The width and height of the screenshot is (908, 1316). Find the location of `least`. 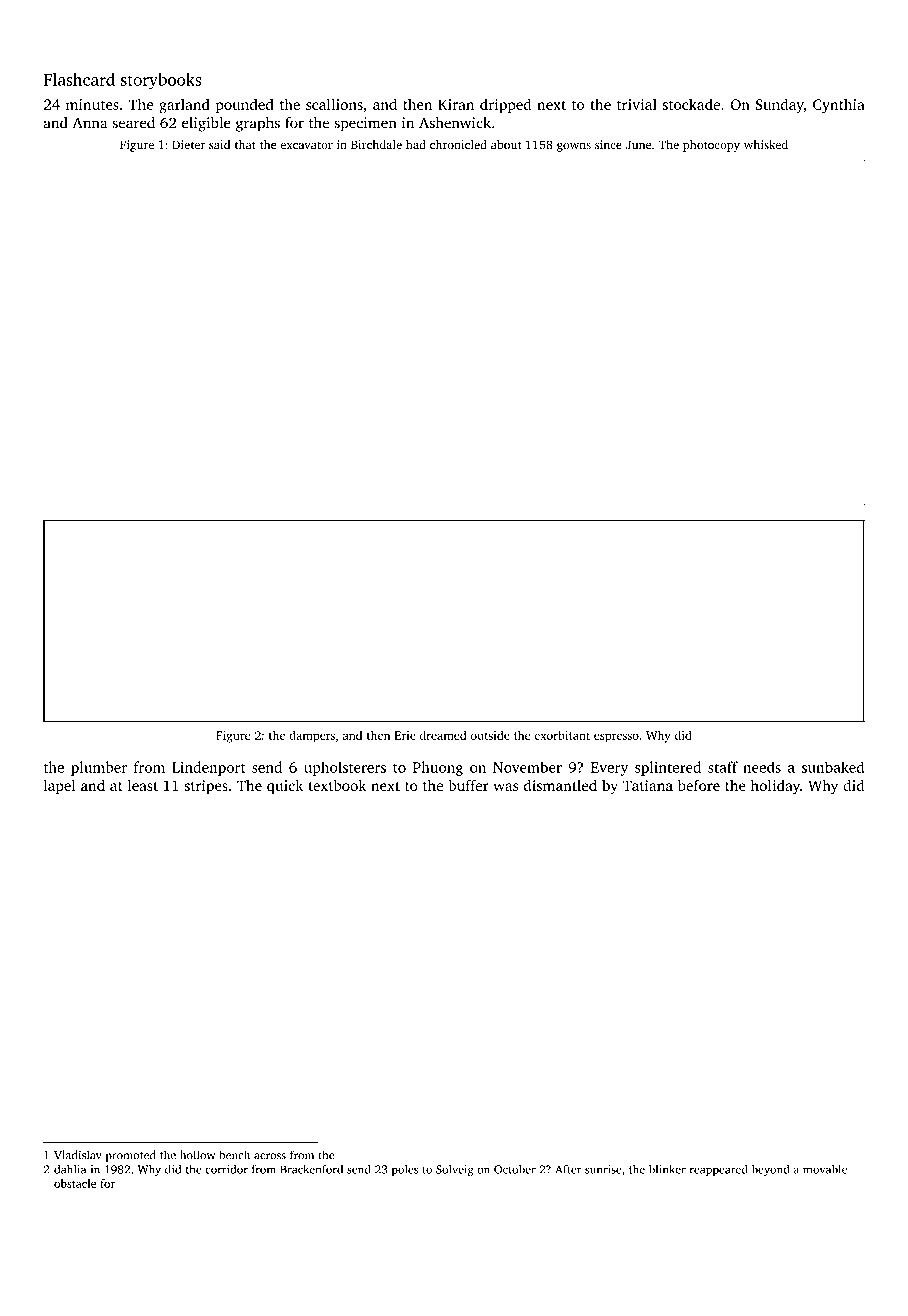

least is located at coordinates (143, 785).
